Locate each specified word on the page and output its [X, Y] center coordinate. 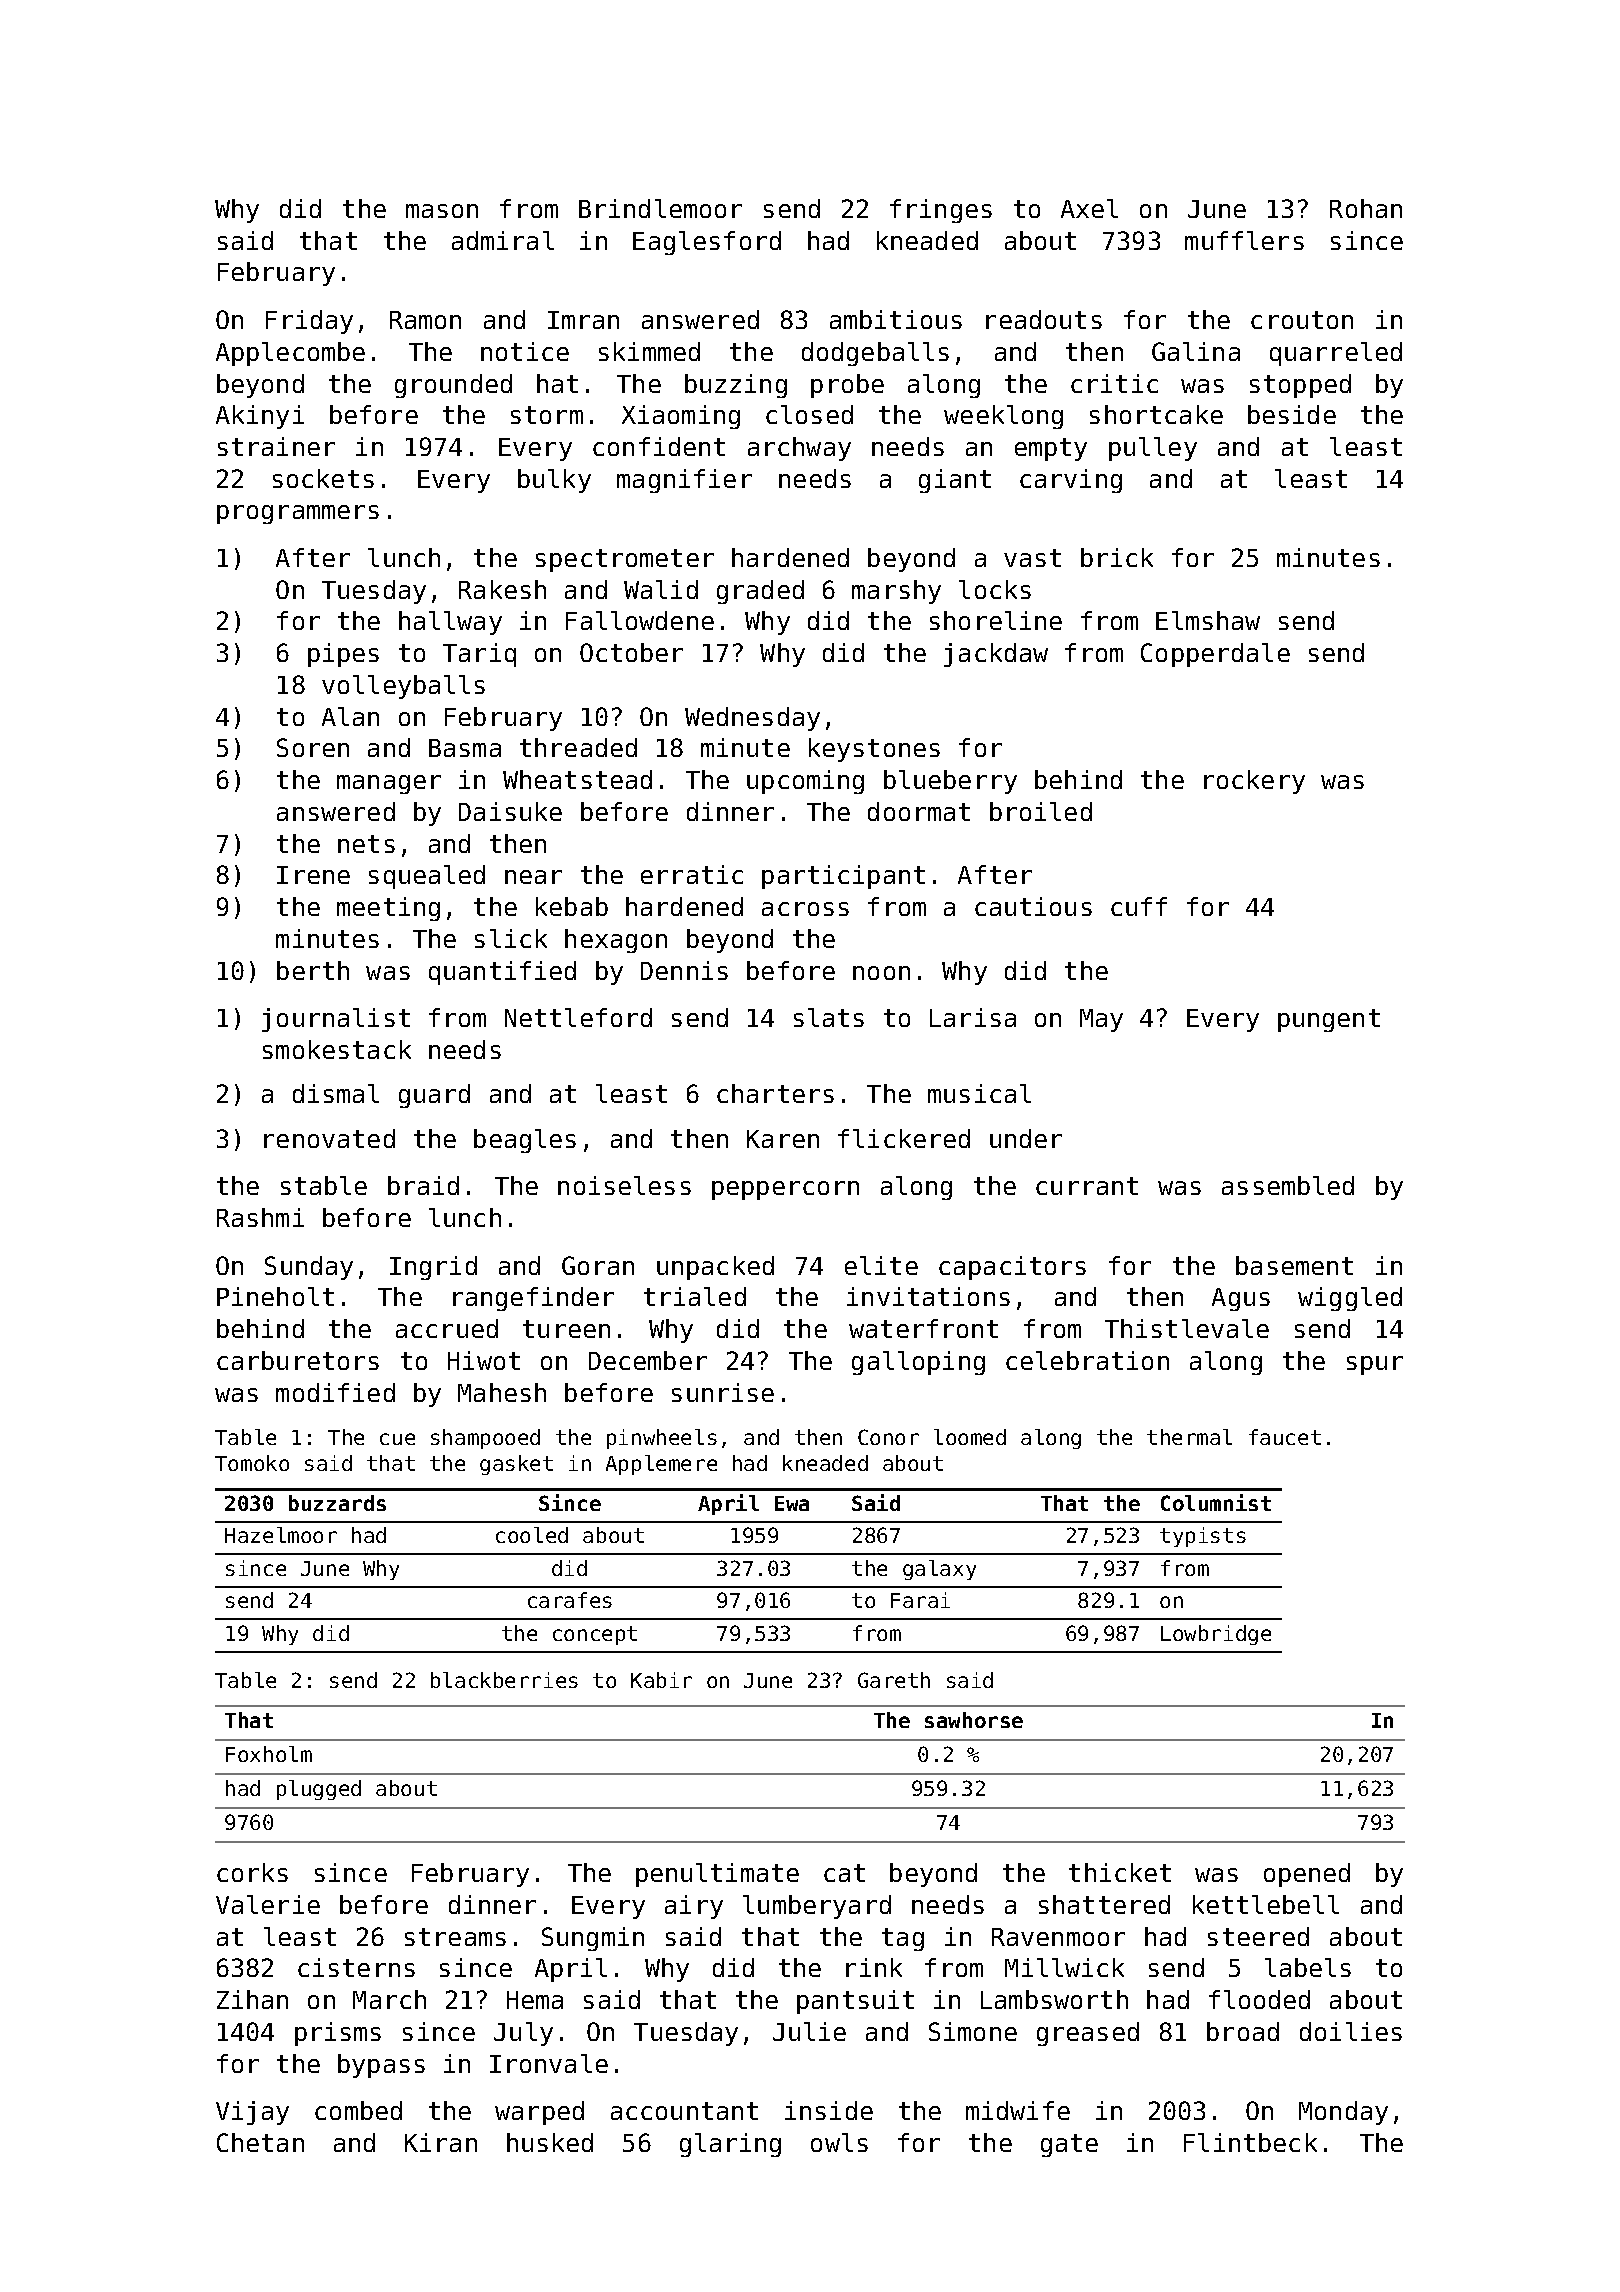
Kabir [661, 1680]
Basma [465, 748]
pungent [1329, 1020]
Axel [1089, 208]
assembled [1288, 1185]
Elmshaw [1208, 620]
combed [358, 2110]
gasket [516, 1465]
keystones [874, 750]
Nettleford [578, 1017]
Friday [309, 322]
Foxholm [269, 1754]
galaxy [939, 1570]
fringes [941, 211]
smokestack [337, 1049]
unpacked [715, 1268]
